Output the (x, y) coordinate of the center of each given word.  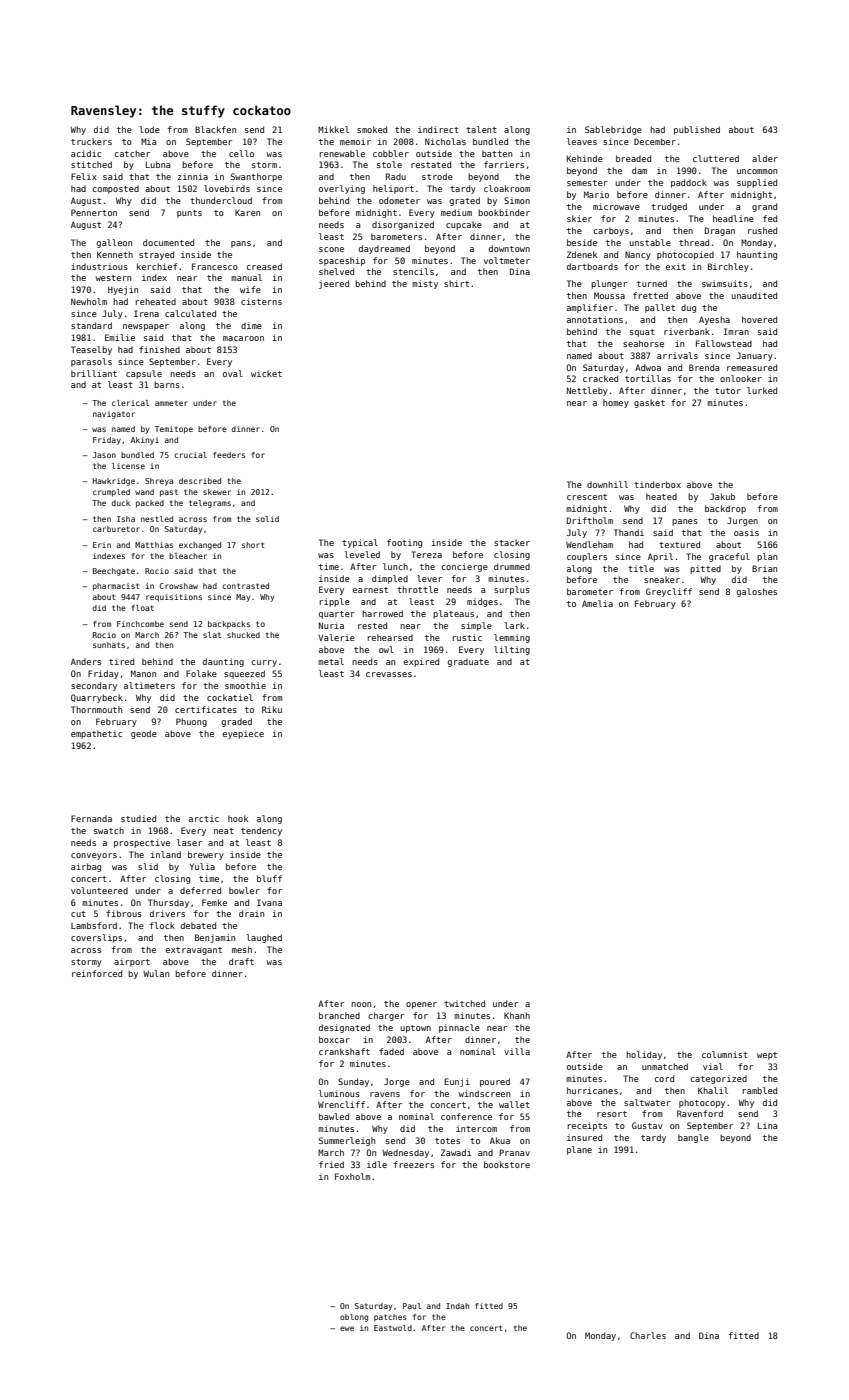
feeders (229, 455)
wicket (266, 373)
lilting (512, 650)
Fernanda (91, 818)
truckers (91, 141)
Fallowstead (724, 343)
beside (582, 242)
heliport (393, 189)
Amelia (597, 603)
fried (331, 1164)
